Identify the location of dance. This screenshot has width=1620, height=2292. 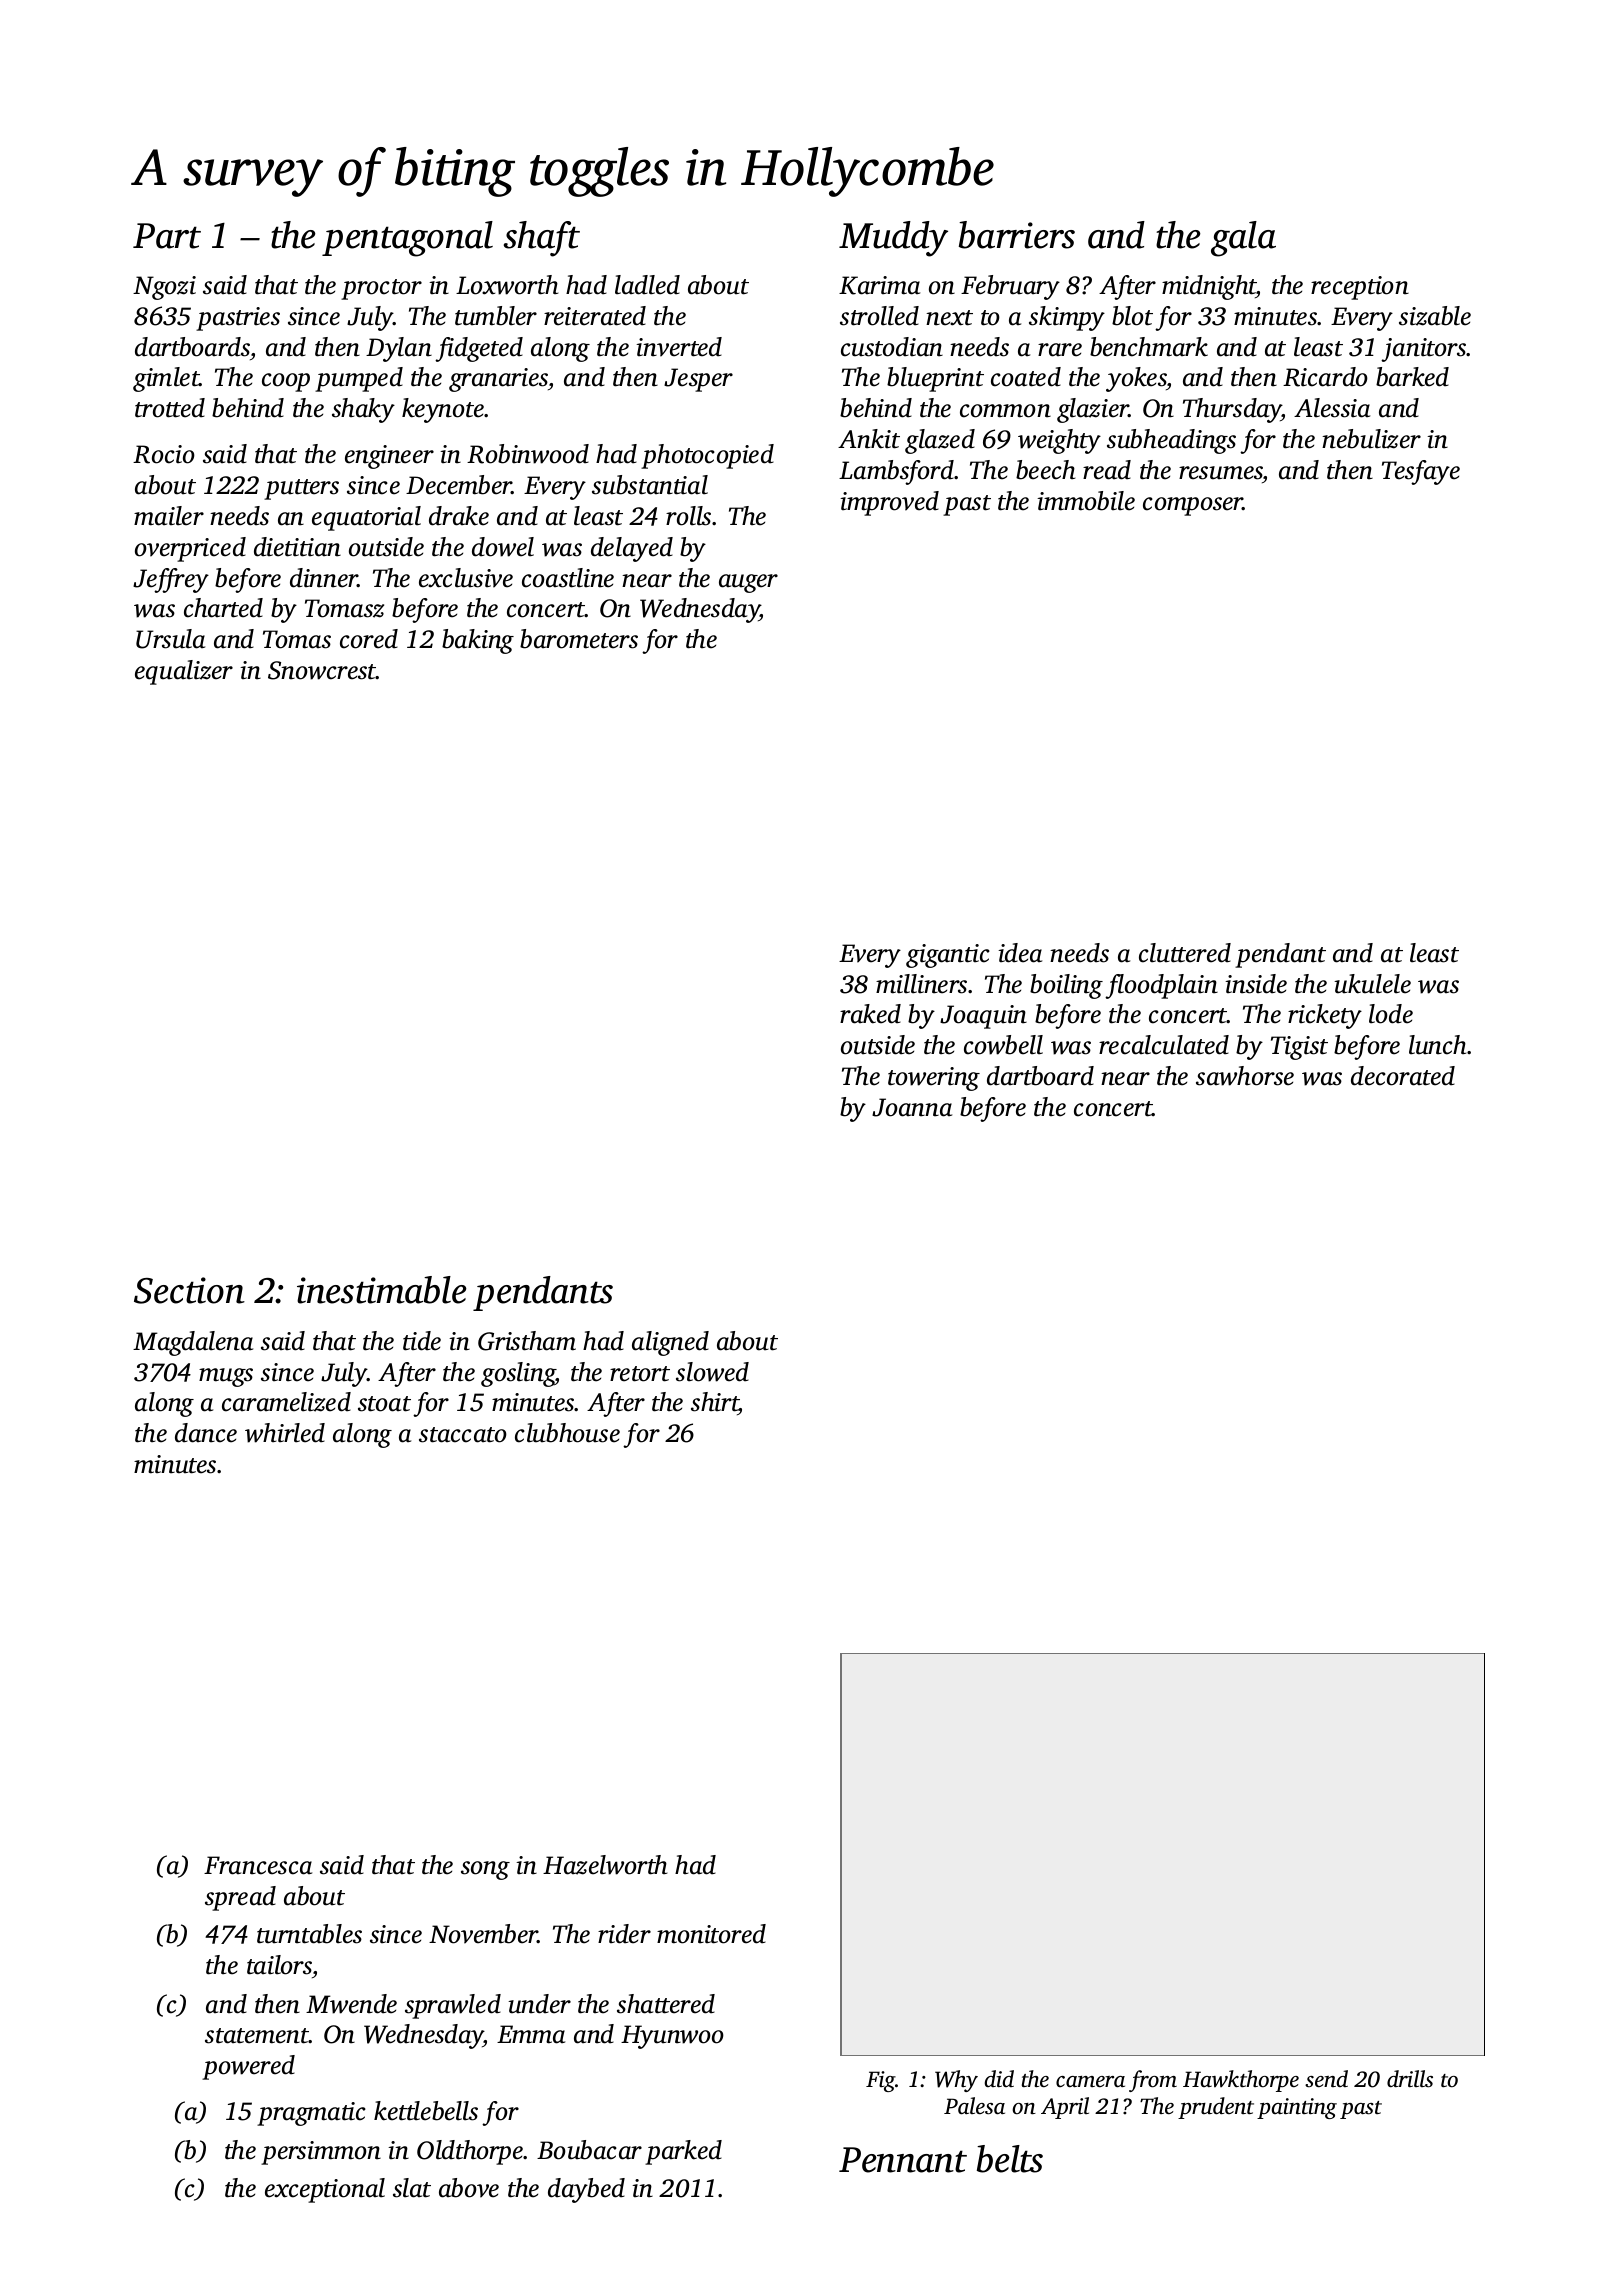
(206, 1433).
